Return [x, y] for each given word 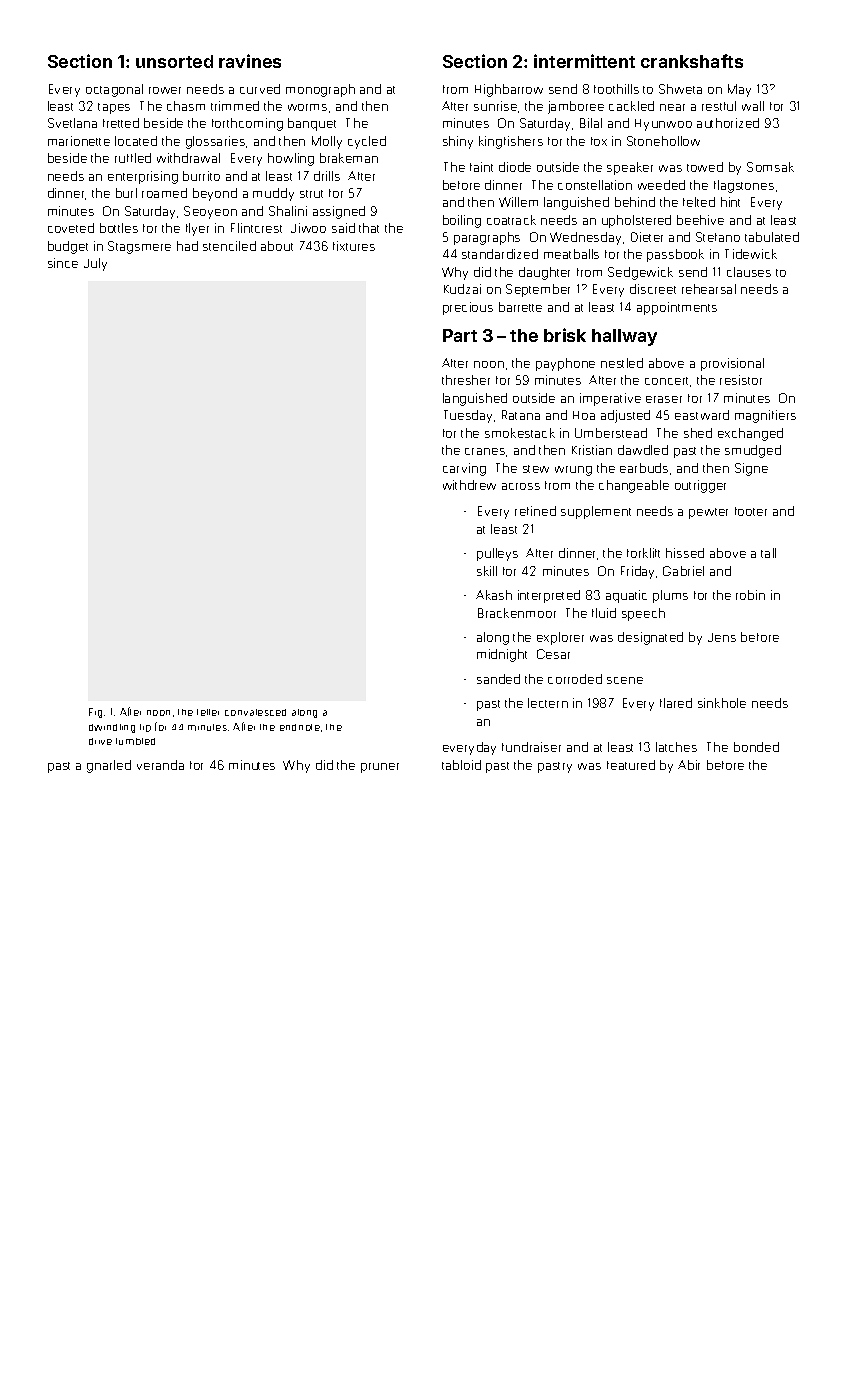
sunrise [495, 106]
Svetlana [72, 123]
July [95, 264]
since [63, 263]
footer [751, 511]
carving [464, 469]
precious [468, 308]
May [739, 90]
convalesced [255, 712]
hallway [624, 337]
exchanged [750, 434]
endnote [300, 727]
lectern [548, 703]
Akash [494, 595]
